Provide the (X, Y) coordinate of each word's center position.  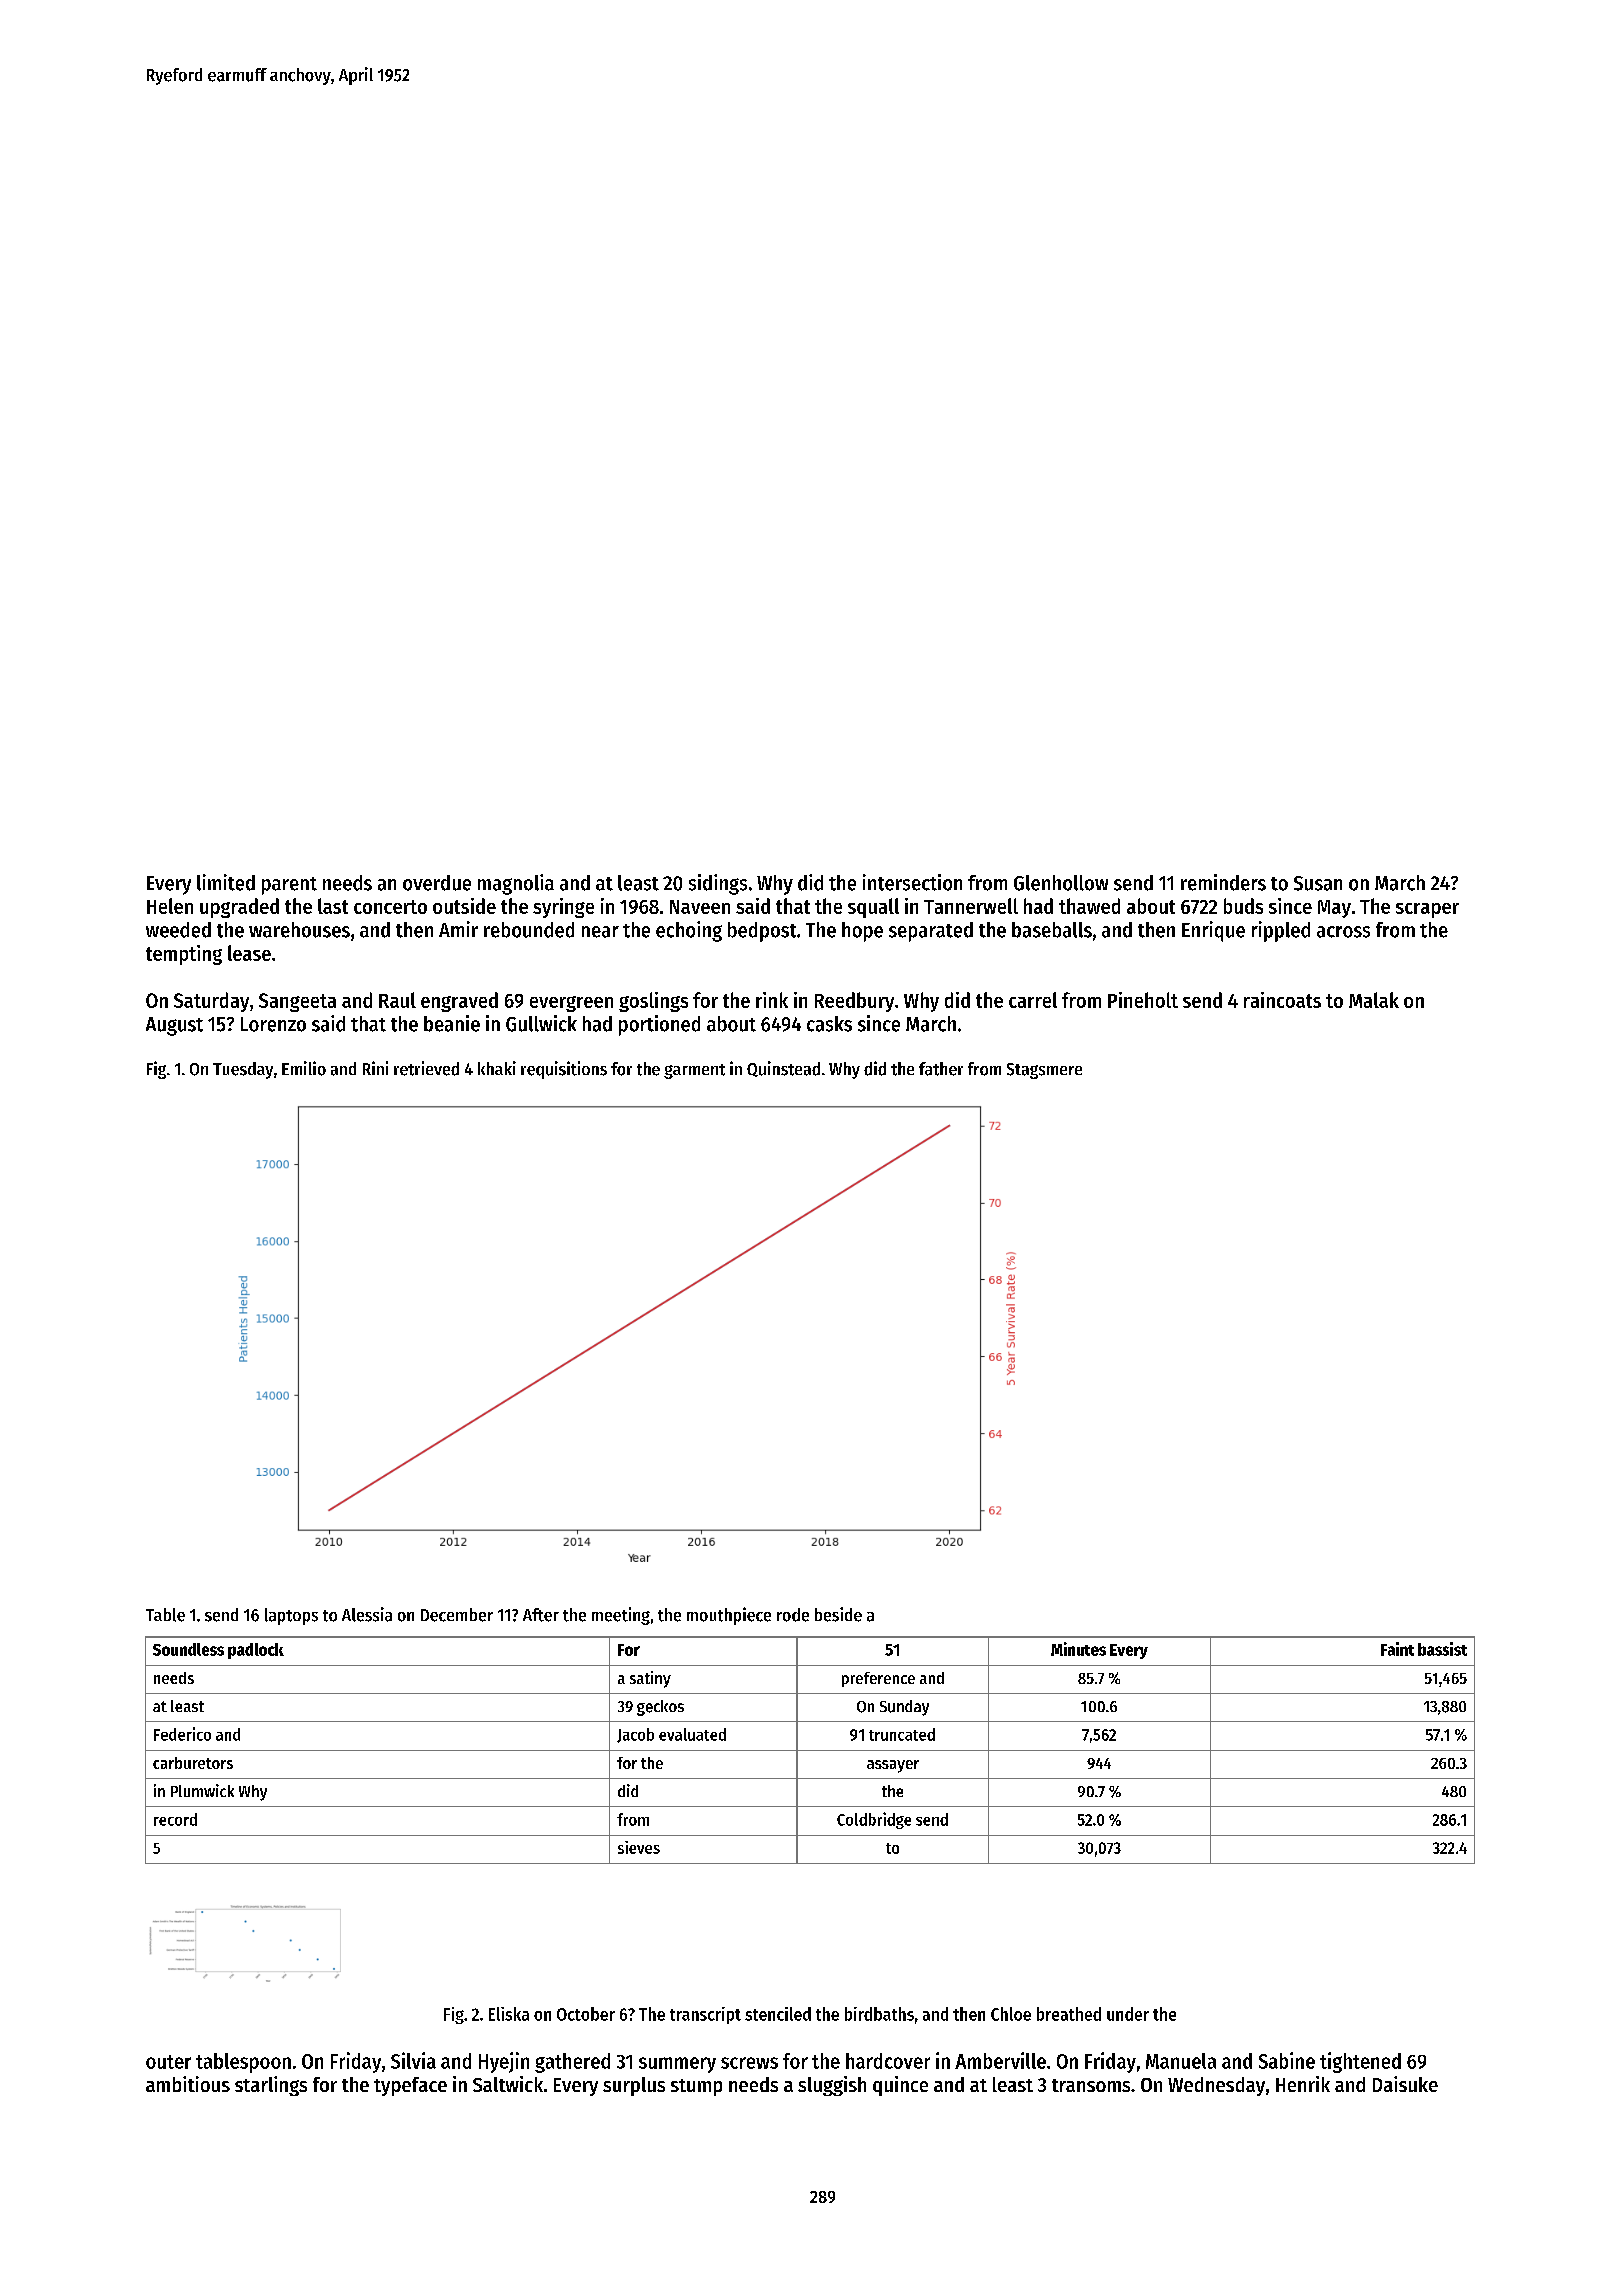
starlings (271, 2086)
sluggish (832, 2086)
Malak (1374, 1000)
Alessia (367, 1614)
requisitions (564, 1070)
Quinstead (783, 1069)
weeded (178, 930)
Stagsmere (1044, 1071)
